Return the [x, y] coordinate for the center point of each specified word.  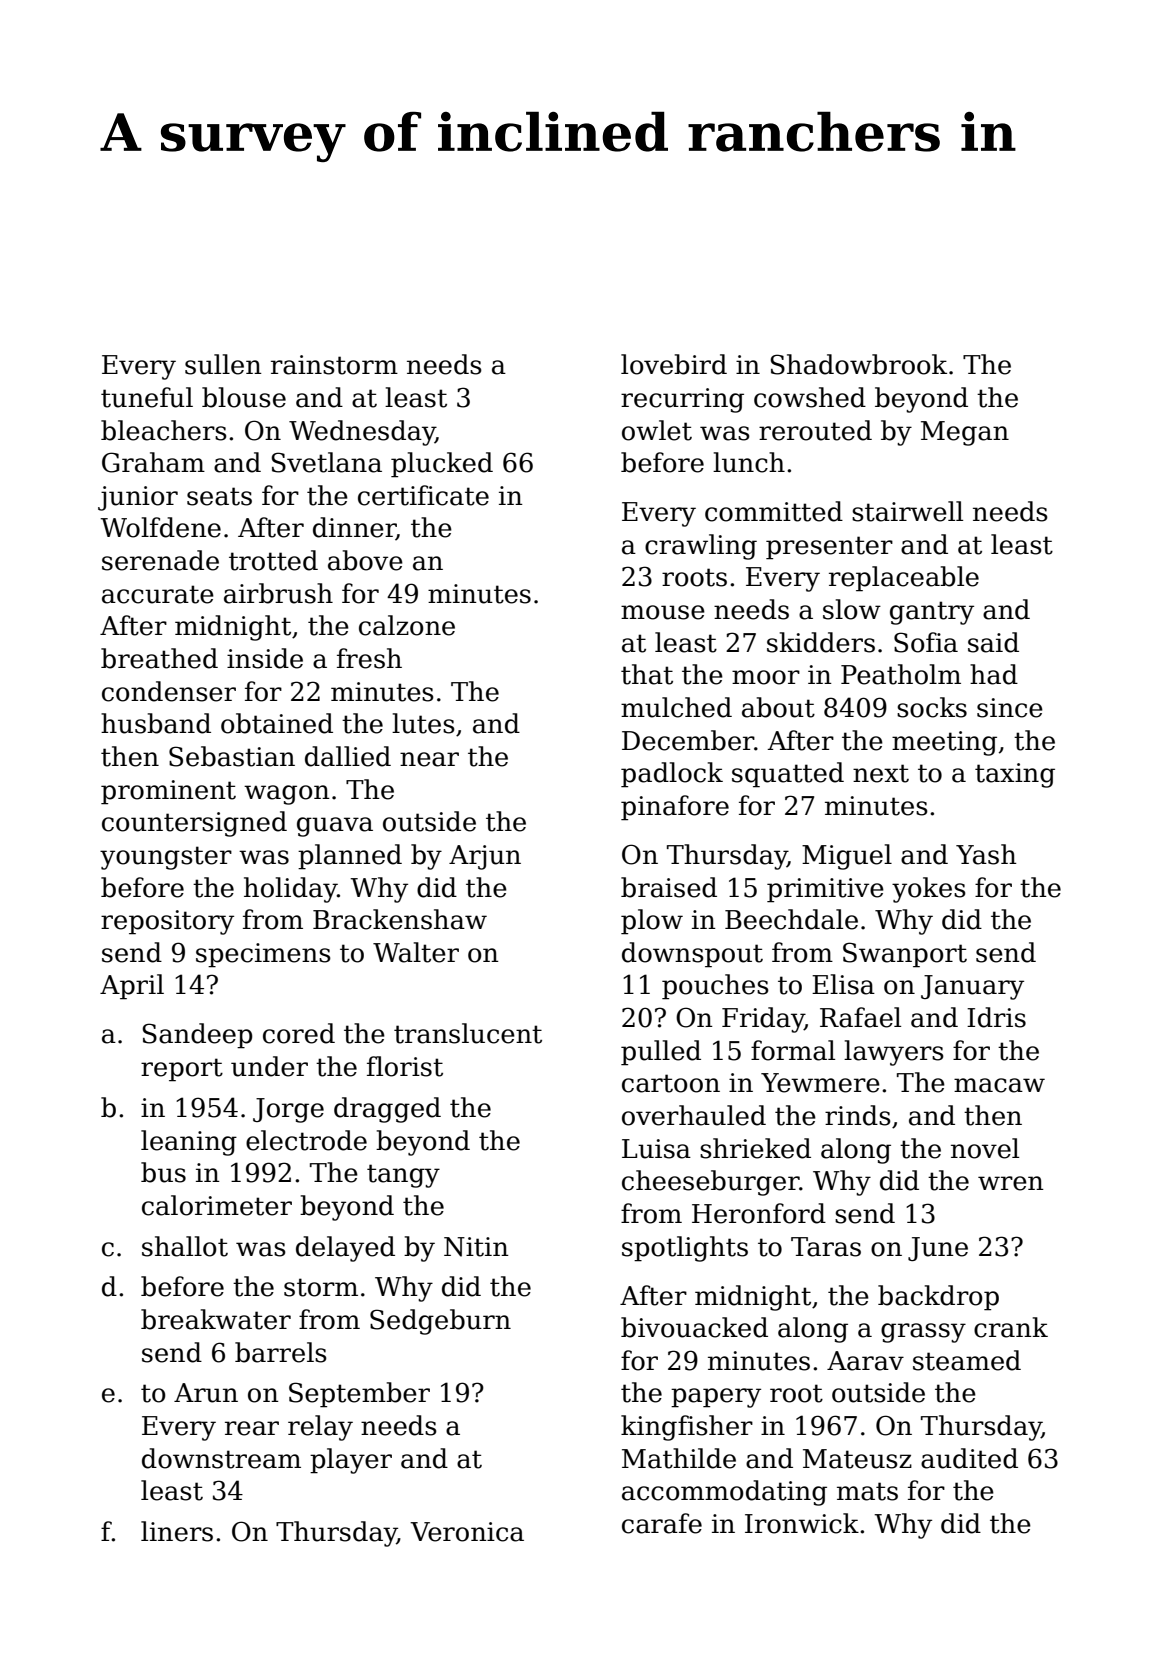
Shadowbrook [858, 364]
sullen [223, 364]
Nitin [476, 1247]
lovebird [674, 364]
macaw [999, 1085]
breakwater [216, 1319]
